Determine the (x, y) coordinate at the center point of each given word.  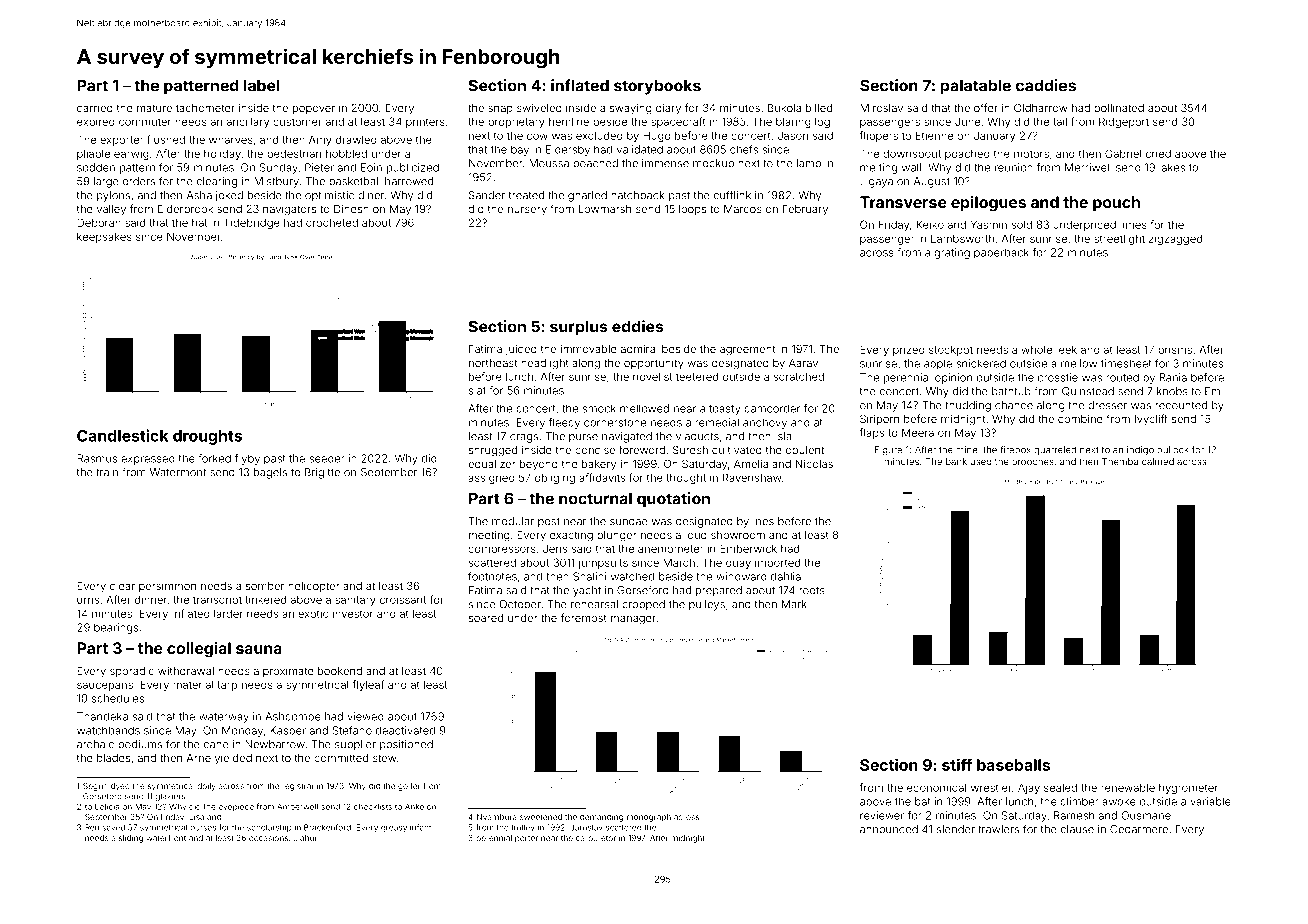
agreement (747, 350)
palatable (975, 87)
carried (95, 108)
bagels (270, 473)
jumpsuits (603, 563)
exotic (313, 613)
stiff (957, 764)
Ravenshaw (752, 477)
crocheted (332, 222)
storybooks (657, 87)
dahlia (786, 576)
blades (113, 758)
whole (1036, 349)
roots (812, 590)
